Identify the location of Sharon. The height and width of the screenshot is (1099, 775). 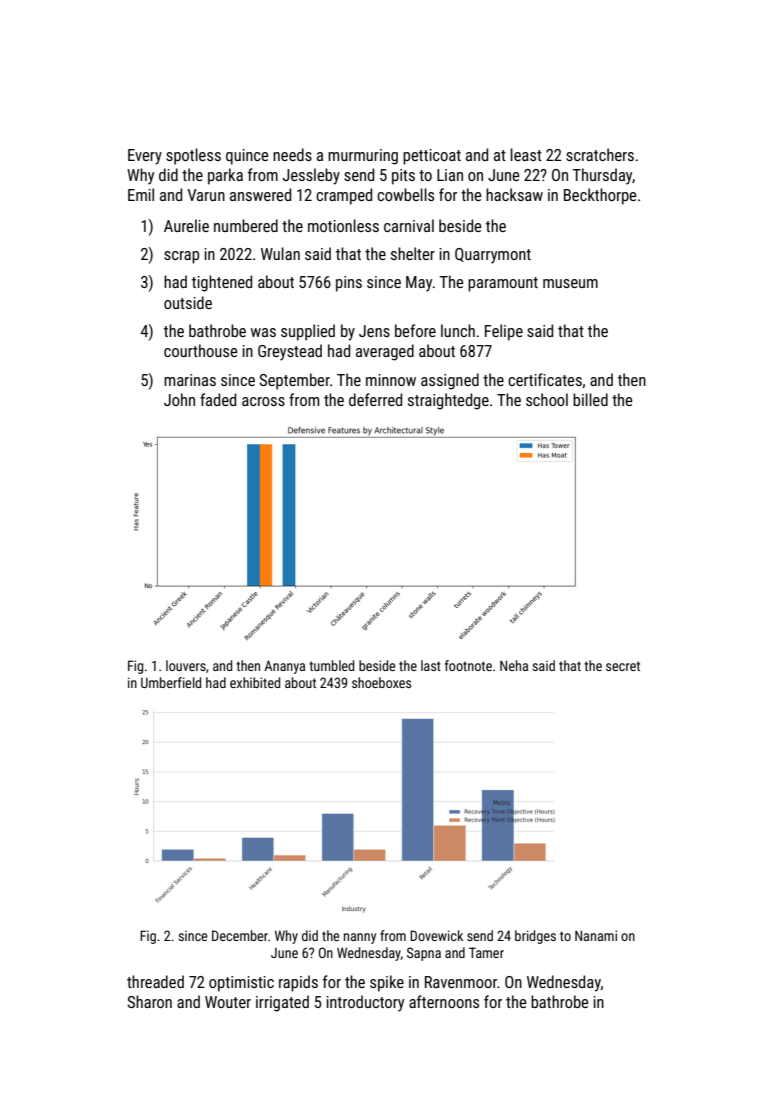
(149, 1001).
